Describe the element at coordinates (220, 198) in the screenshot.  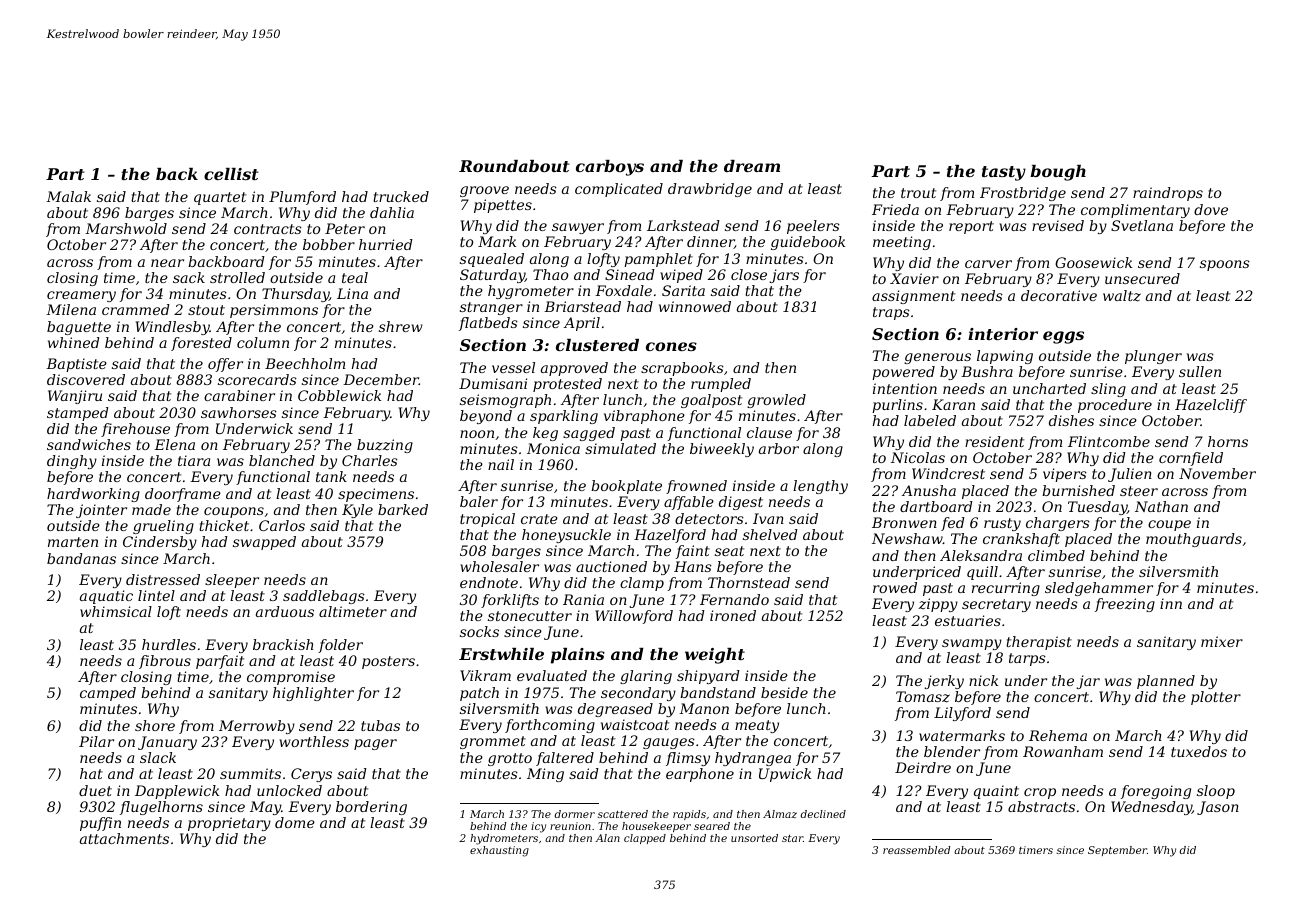
I see `quartet` at that location.
